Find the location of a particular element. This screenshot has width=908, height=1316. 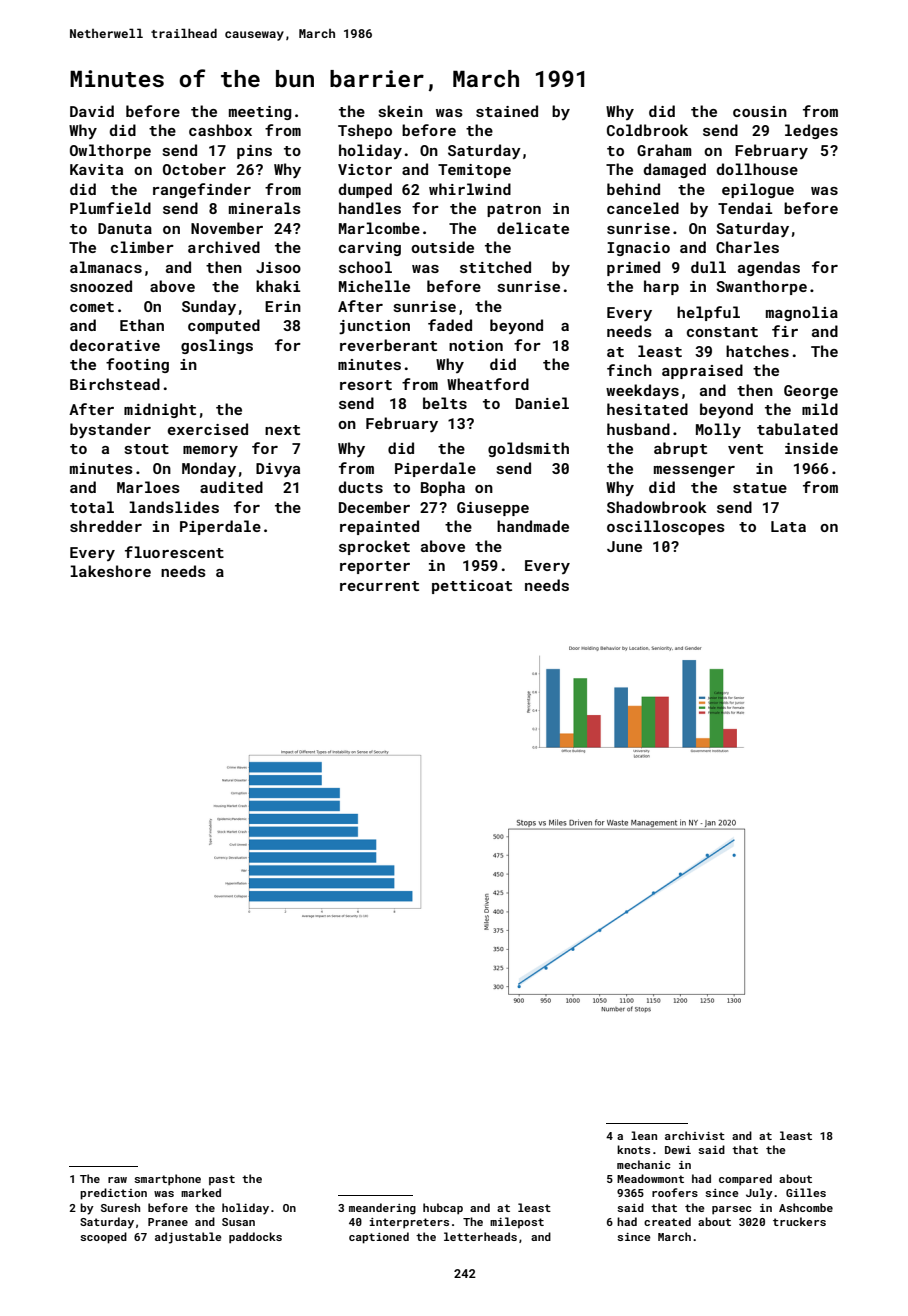

raw is located at coordinates (117, 1180).
